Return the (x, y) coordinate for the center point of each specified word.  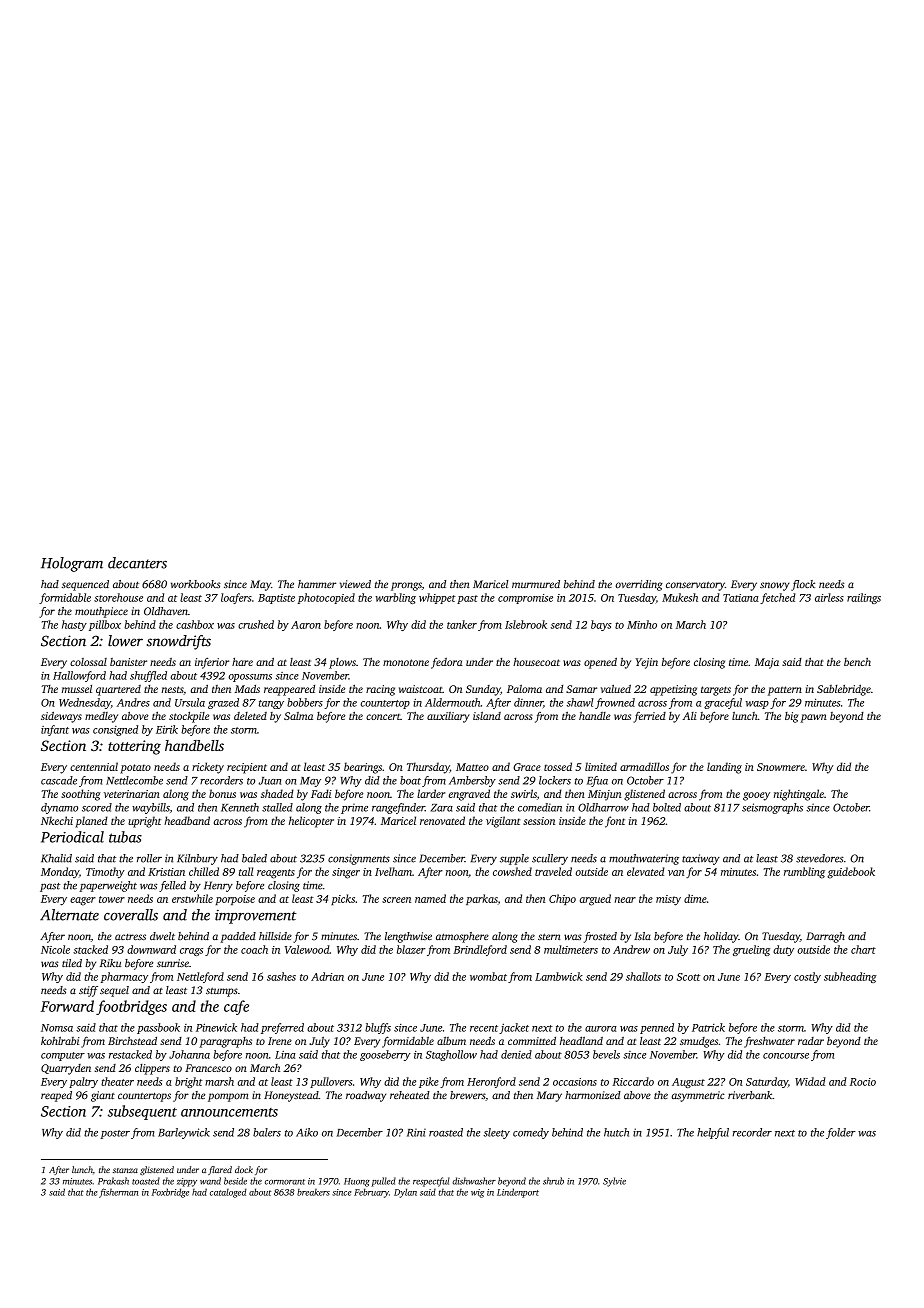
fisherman (118, 1193)
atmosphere (462, 937)
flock (803, 585)
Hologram (72, 564)
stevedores (820, 858)
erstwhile (192, 898)
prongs (406, 586)
